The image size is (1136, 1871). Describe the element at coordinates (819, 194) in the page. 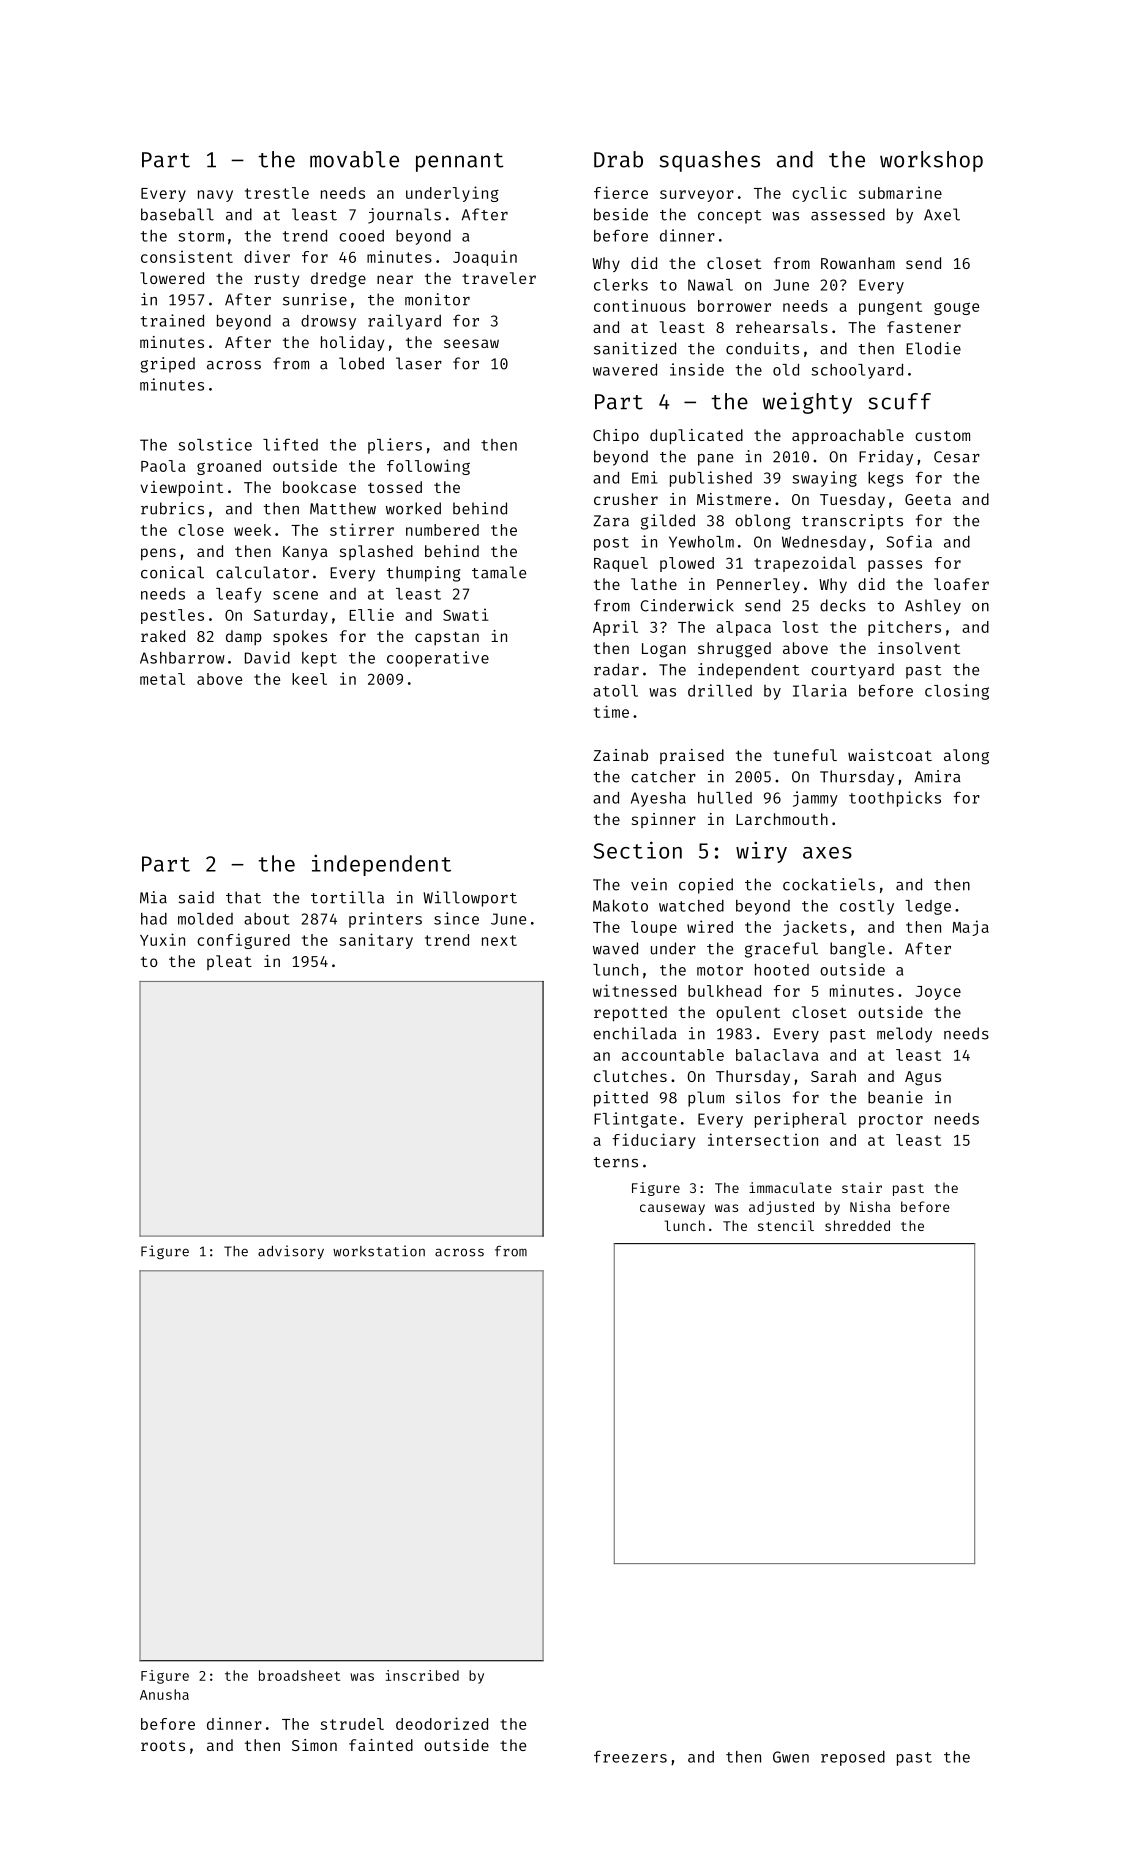

I see `cyclic` at that location.
